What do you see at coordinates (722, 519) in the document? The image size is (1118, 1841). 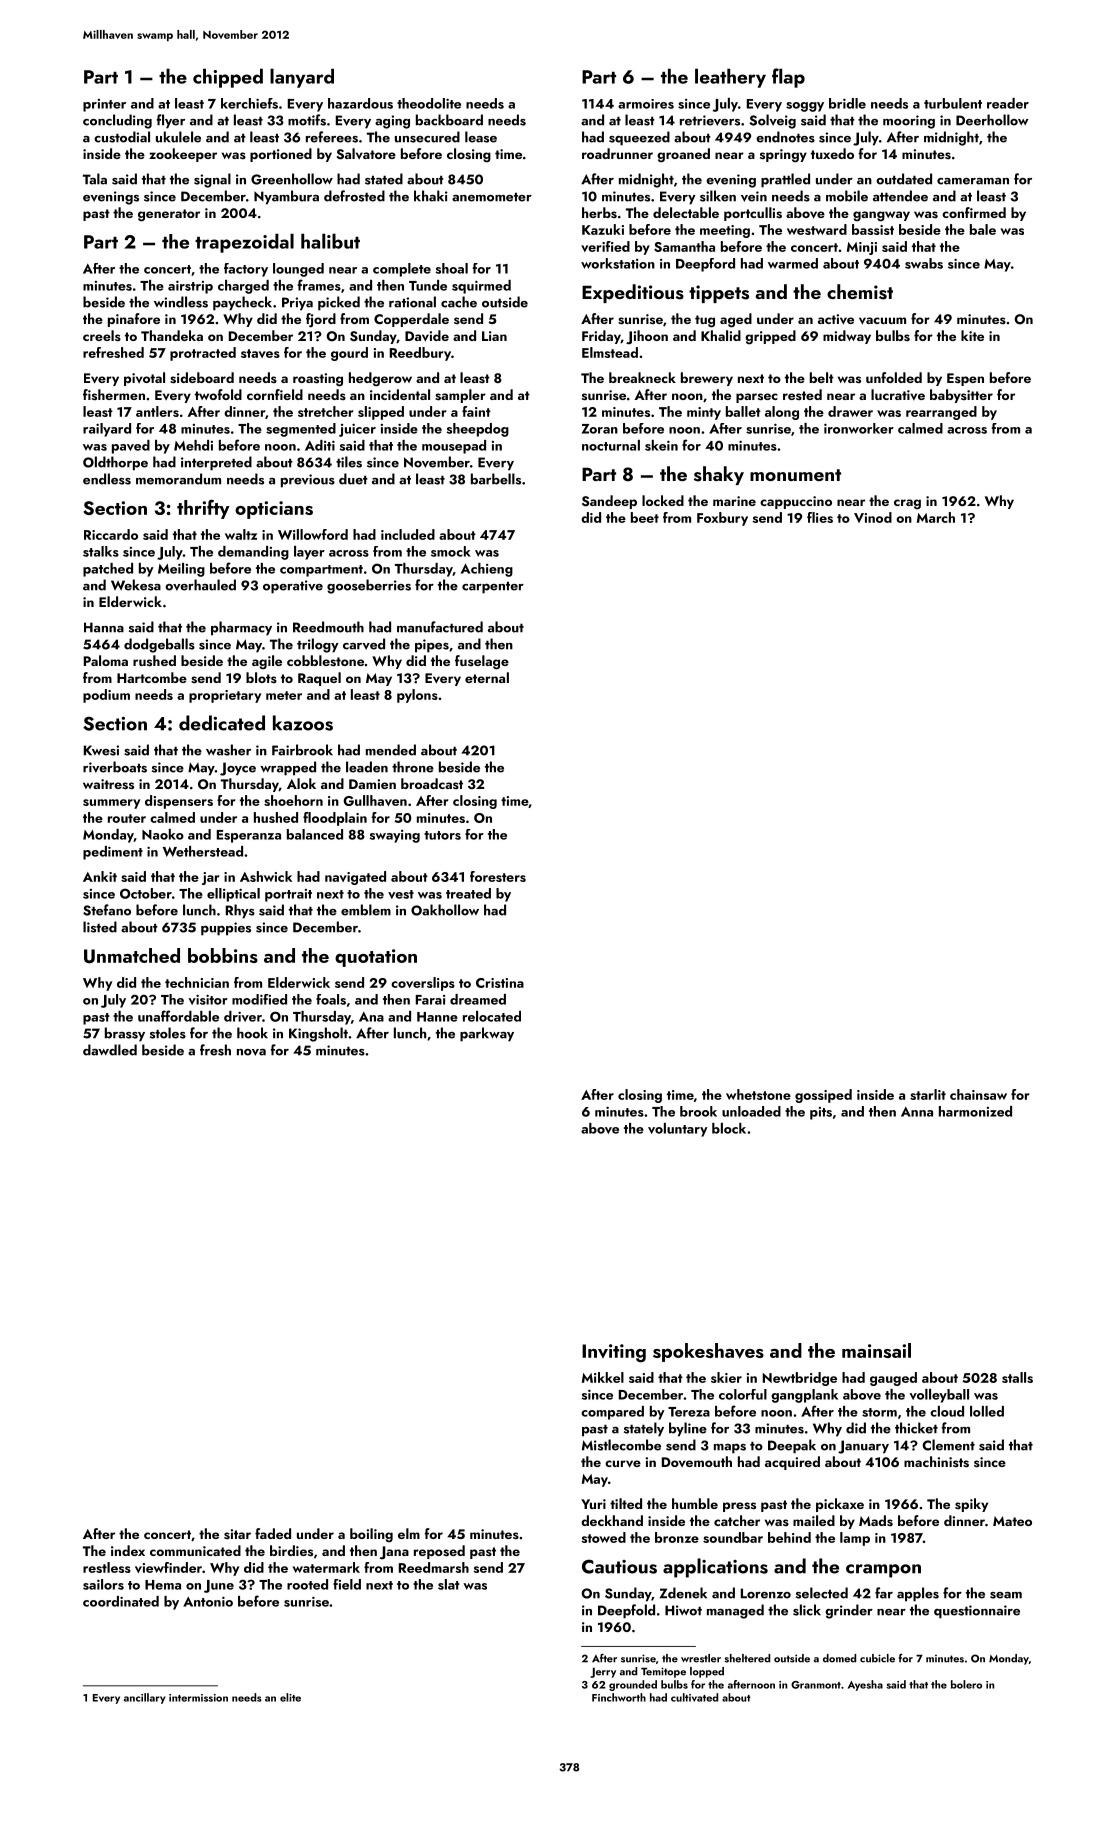 I see `Foxbury` at bounding box center [722, 519].
